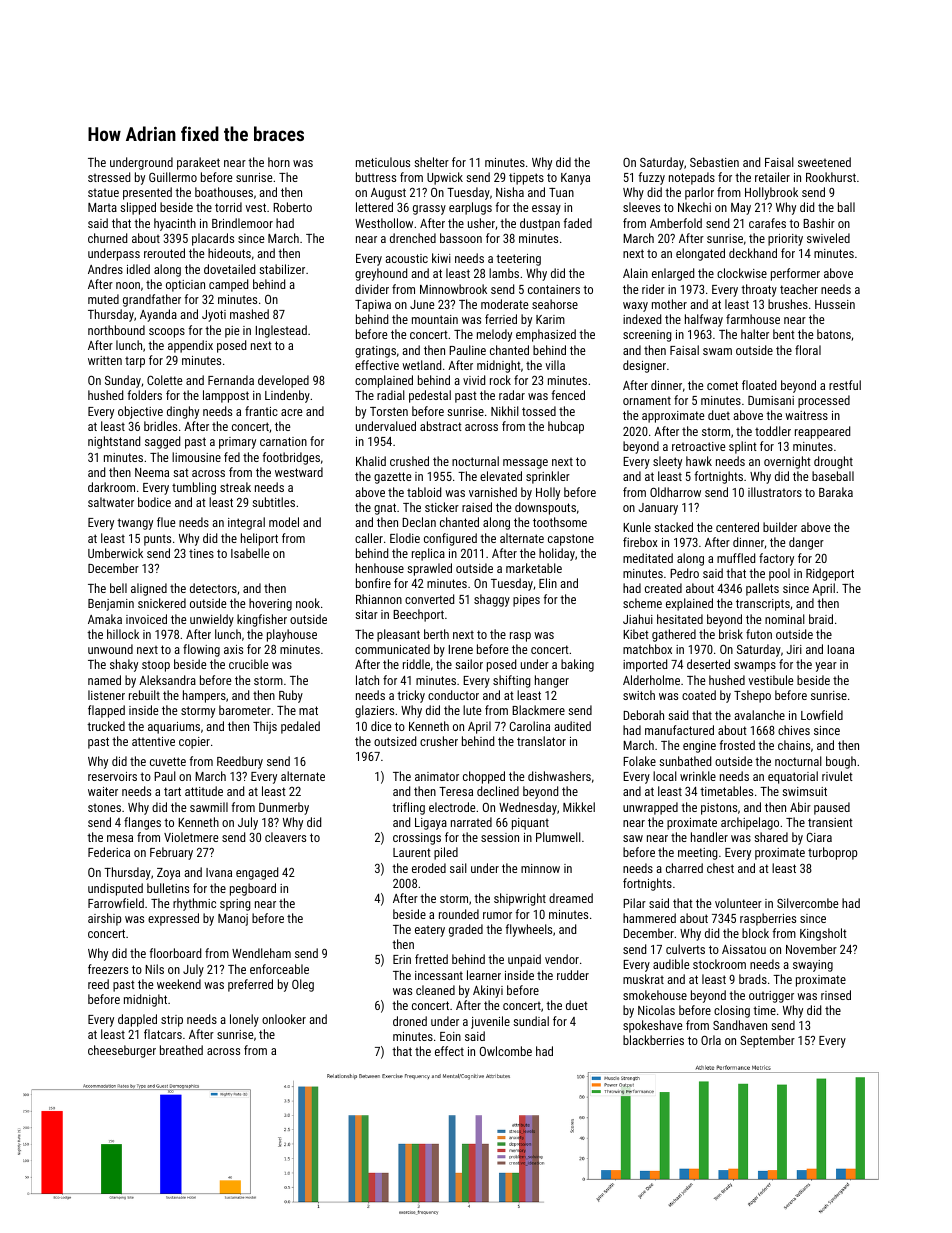 The width and height of the screenshot is (952, 1233). Describe the element at coordinates (279, 162) in the screenshot. I see `horn` at that location.
